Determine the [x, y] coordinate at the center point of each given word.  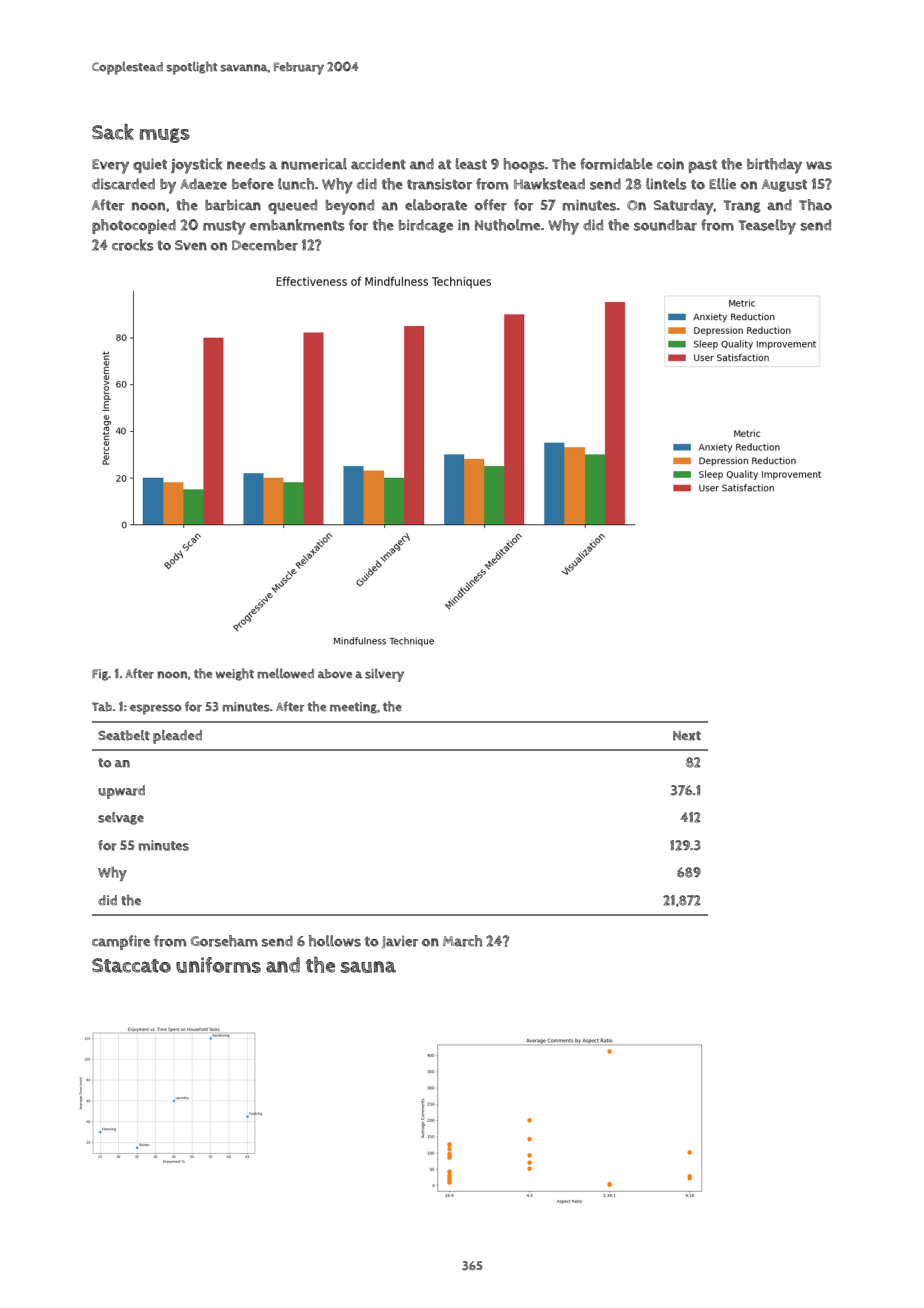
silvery [384, 675]
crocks [133, 245]
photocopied [134, 226]
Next [687, 736]
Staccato [131, 965]
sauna [368, 967]
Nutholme [507, 225]
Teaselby [767, 227]
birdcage [426, 226]
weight [235, 674]
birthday [774, 166]
